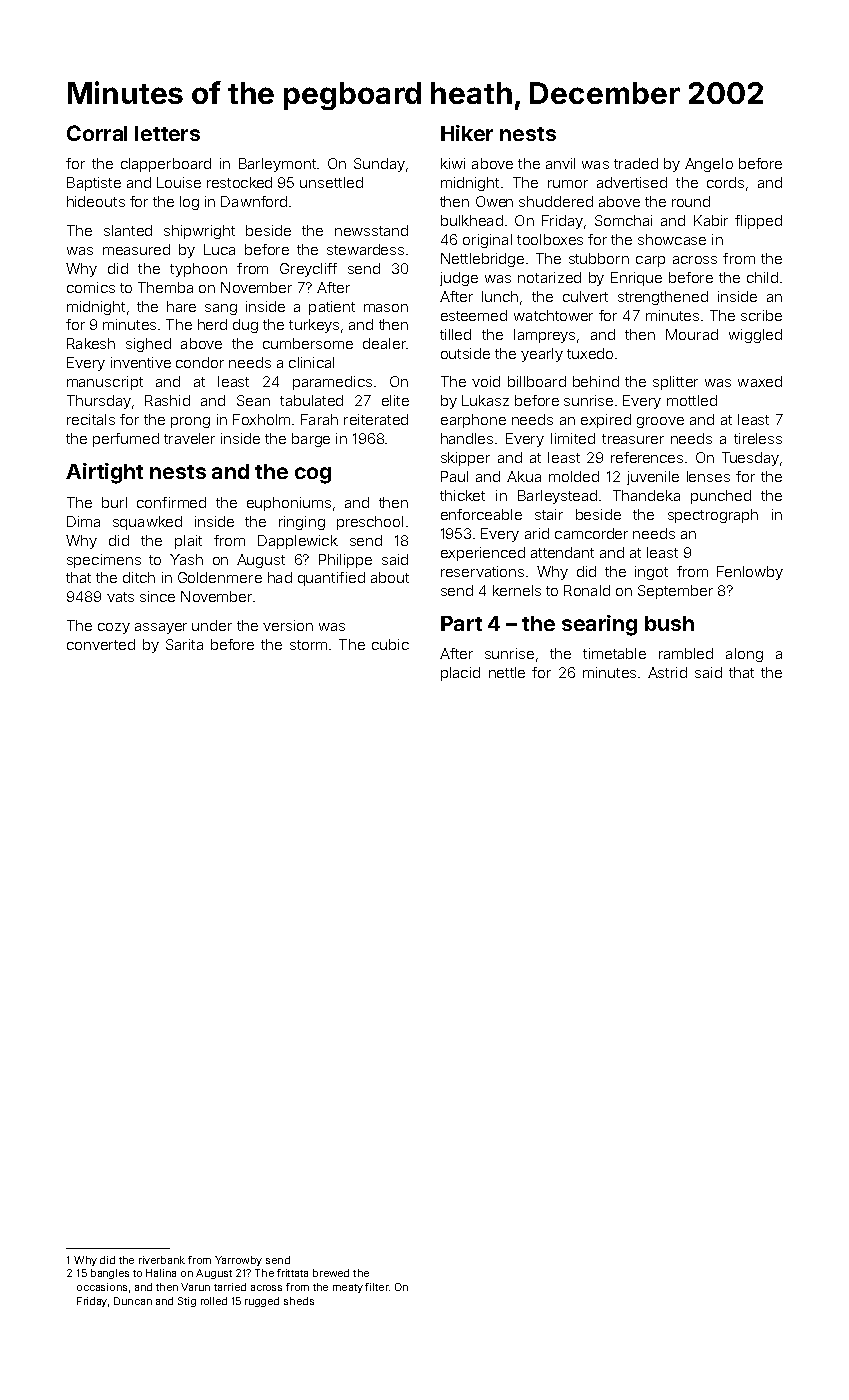 Image resolution: width=849 pixels, height=1400 pixels. I want to click on Sarita, so click(184, 644).
